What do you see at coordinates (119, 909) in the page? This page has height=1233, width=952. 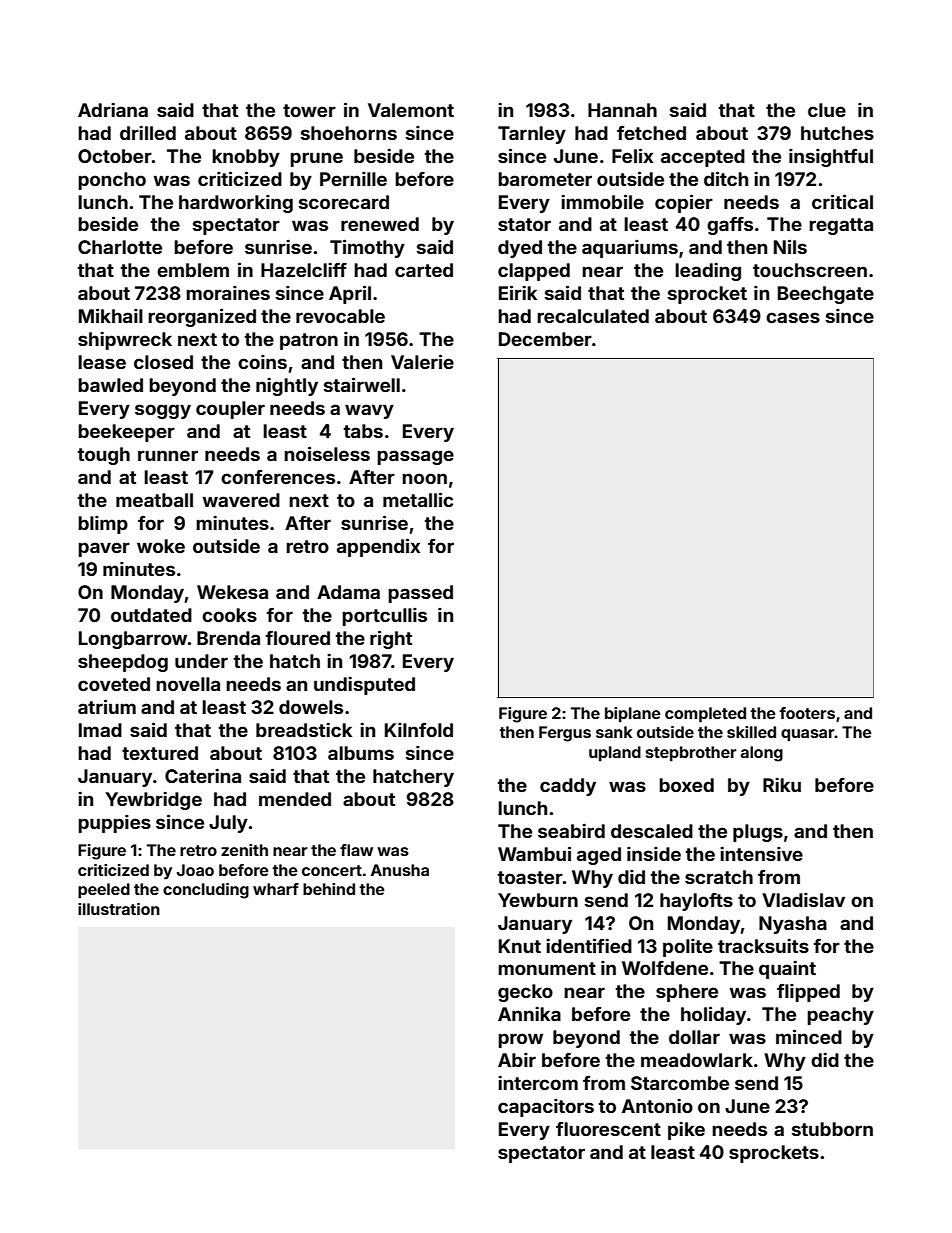 I see `illustration` at bounding box center [119, 909].
